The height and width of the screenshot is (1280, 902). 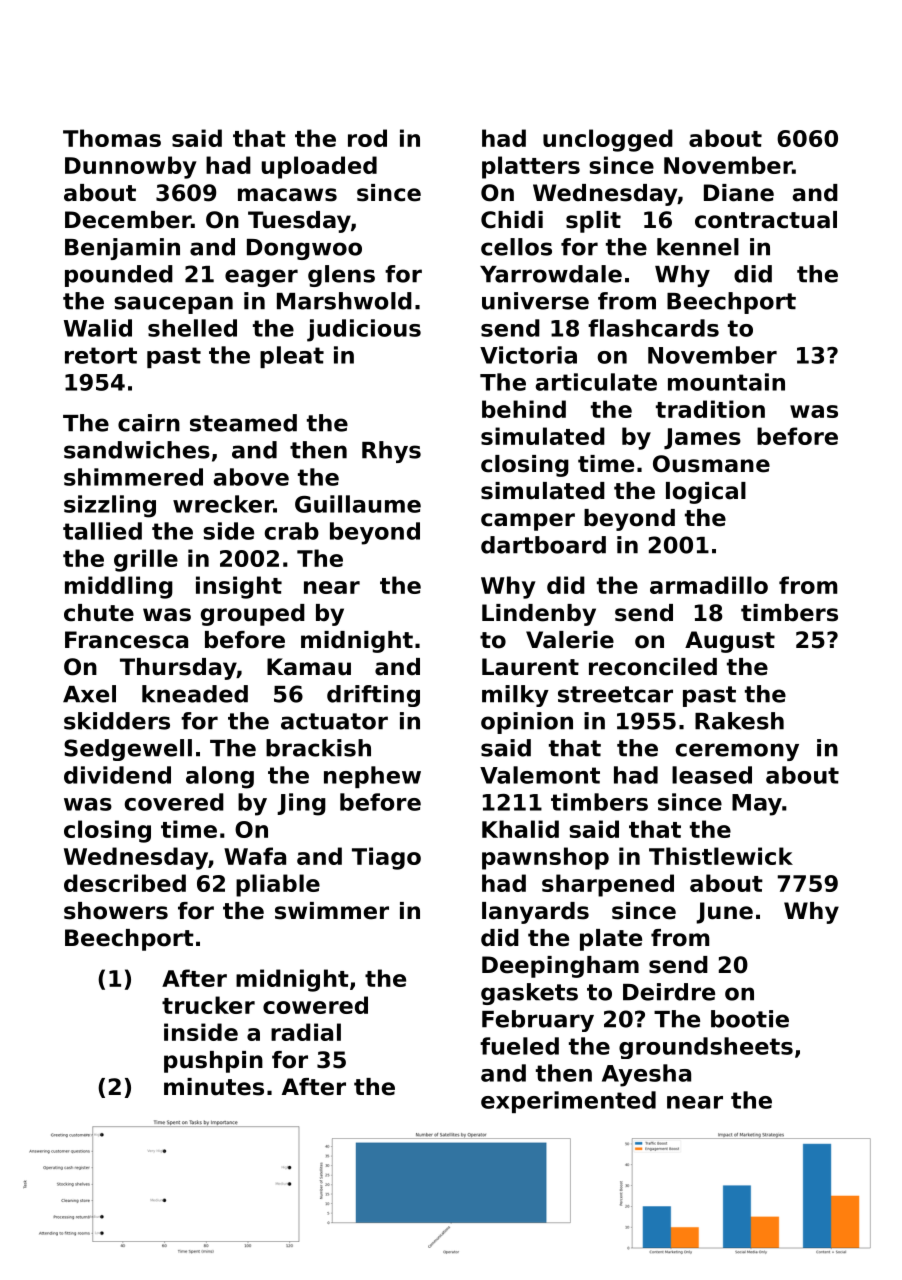 I want to click on Lindenby, so click(x=539, y=615).
